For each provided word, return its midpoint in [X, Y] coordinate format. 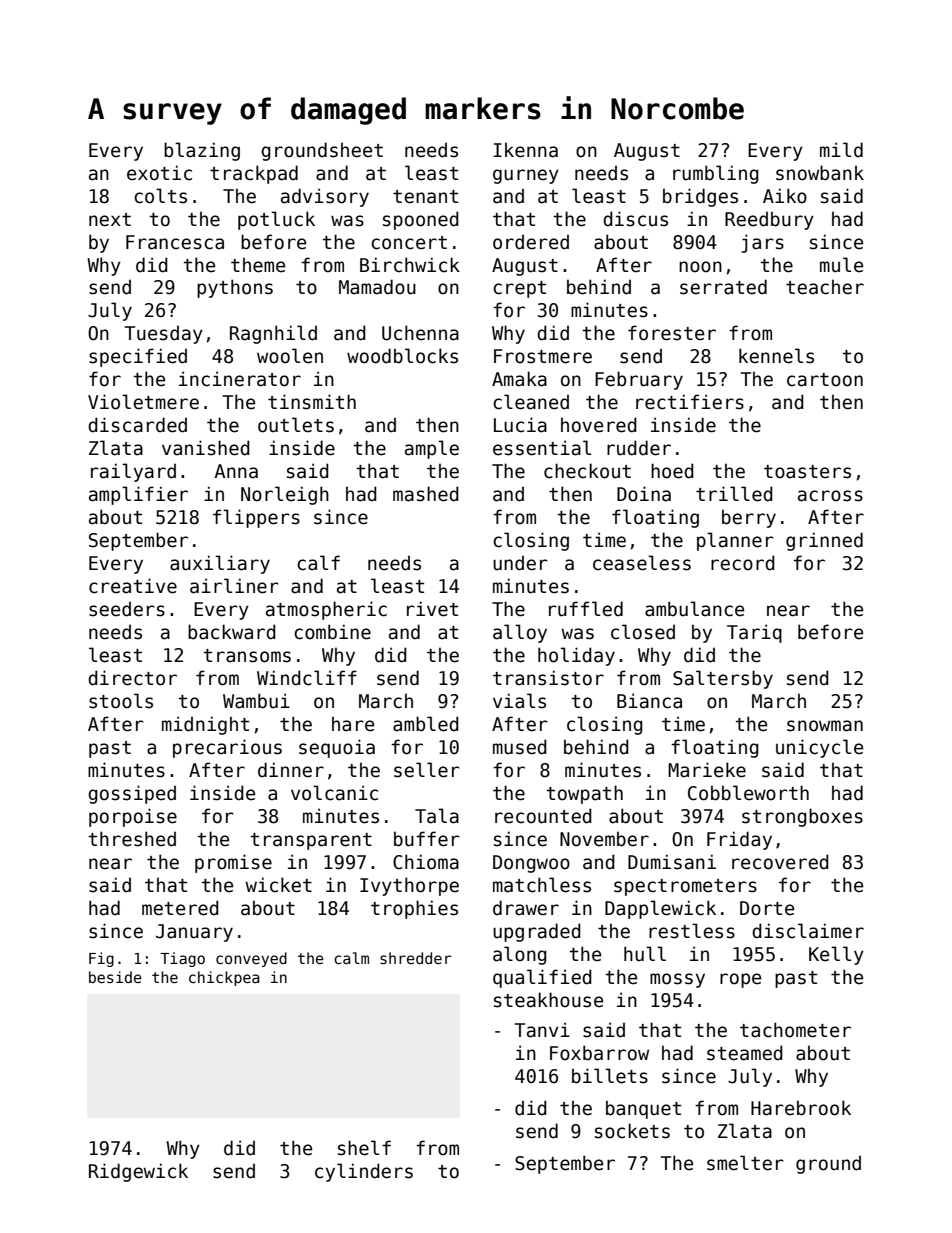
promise [233, 863]
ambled [426, 724]
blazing [202, 151]
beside [115, 977]
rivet [432, 609]
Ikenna [525, 150]
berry [749, 518]
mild [841, 150]
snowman [825, 726]
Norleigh [285, 495]
